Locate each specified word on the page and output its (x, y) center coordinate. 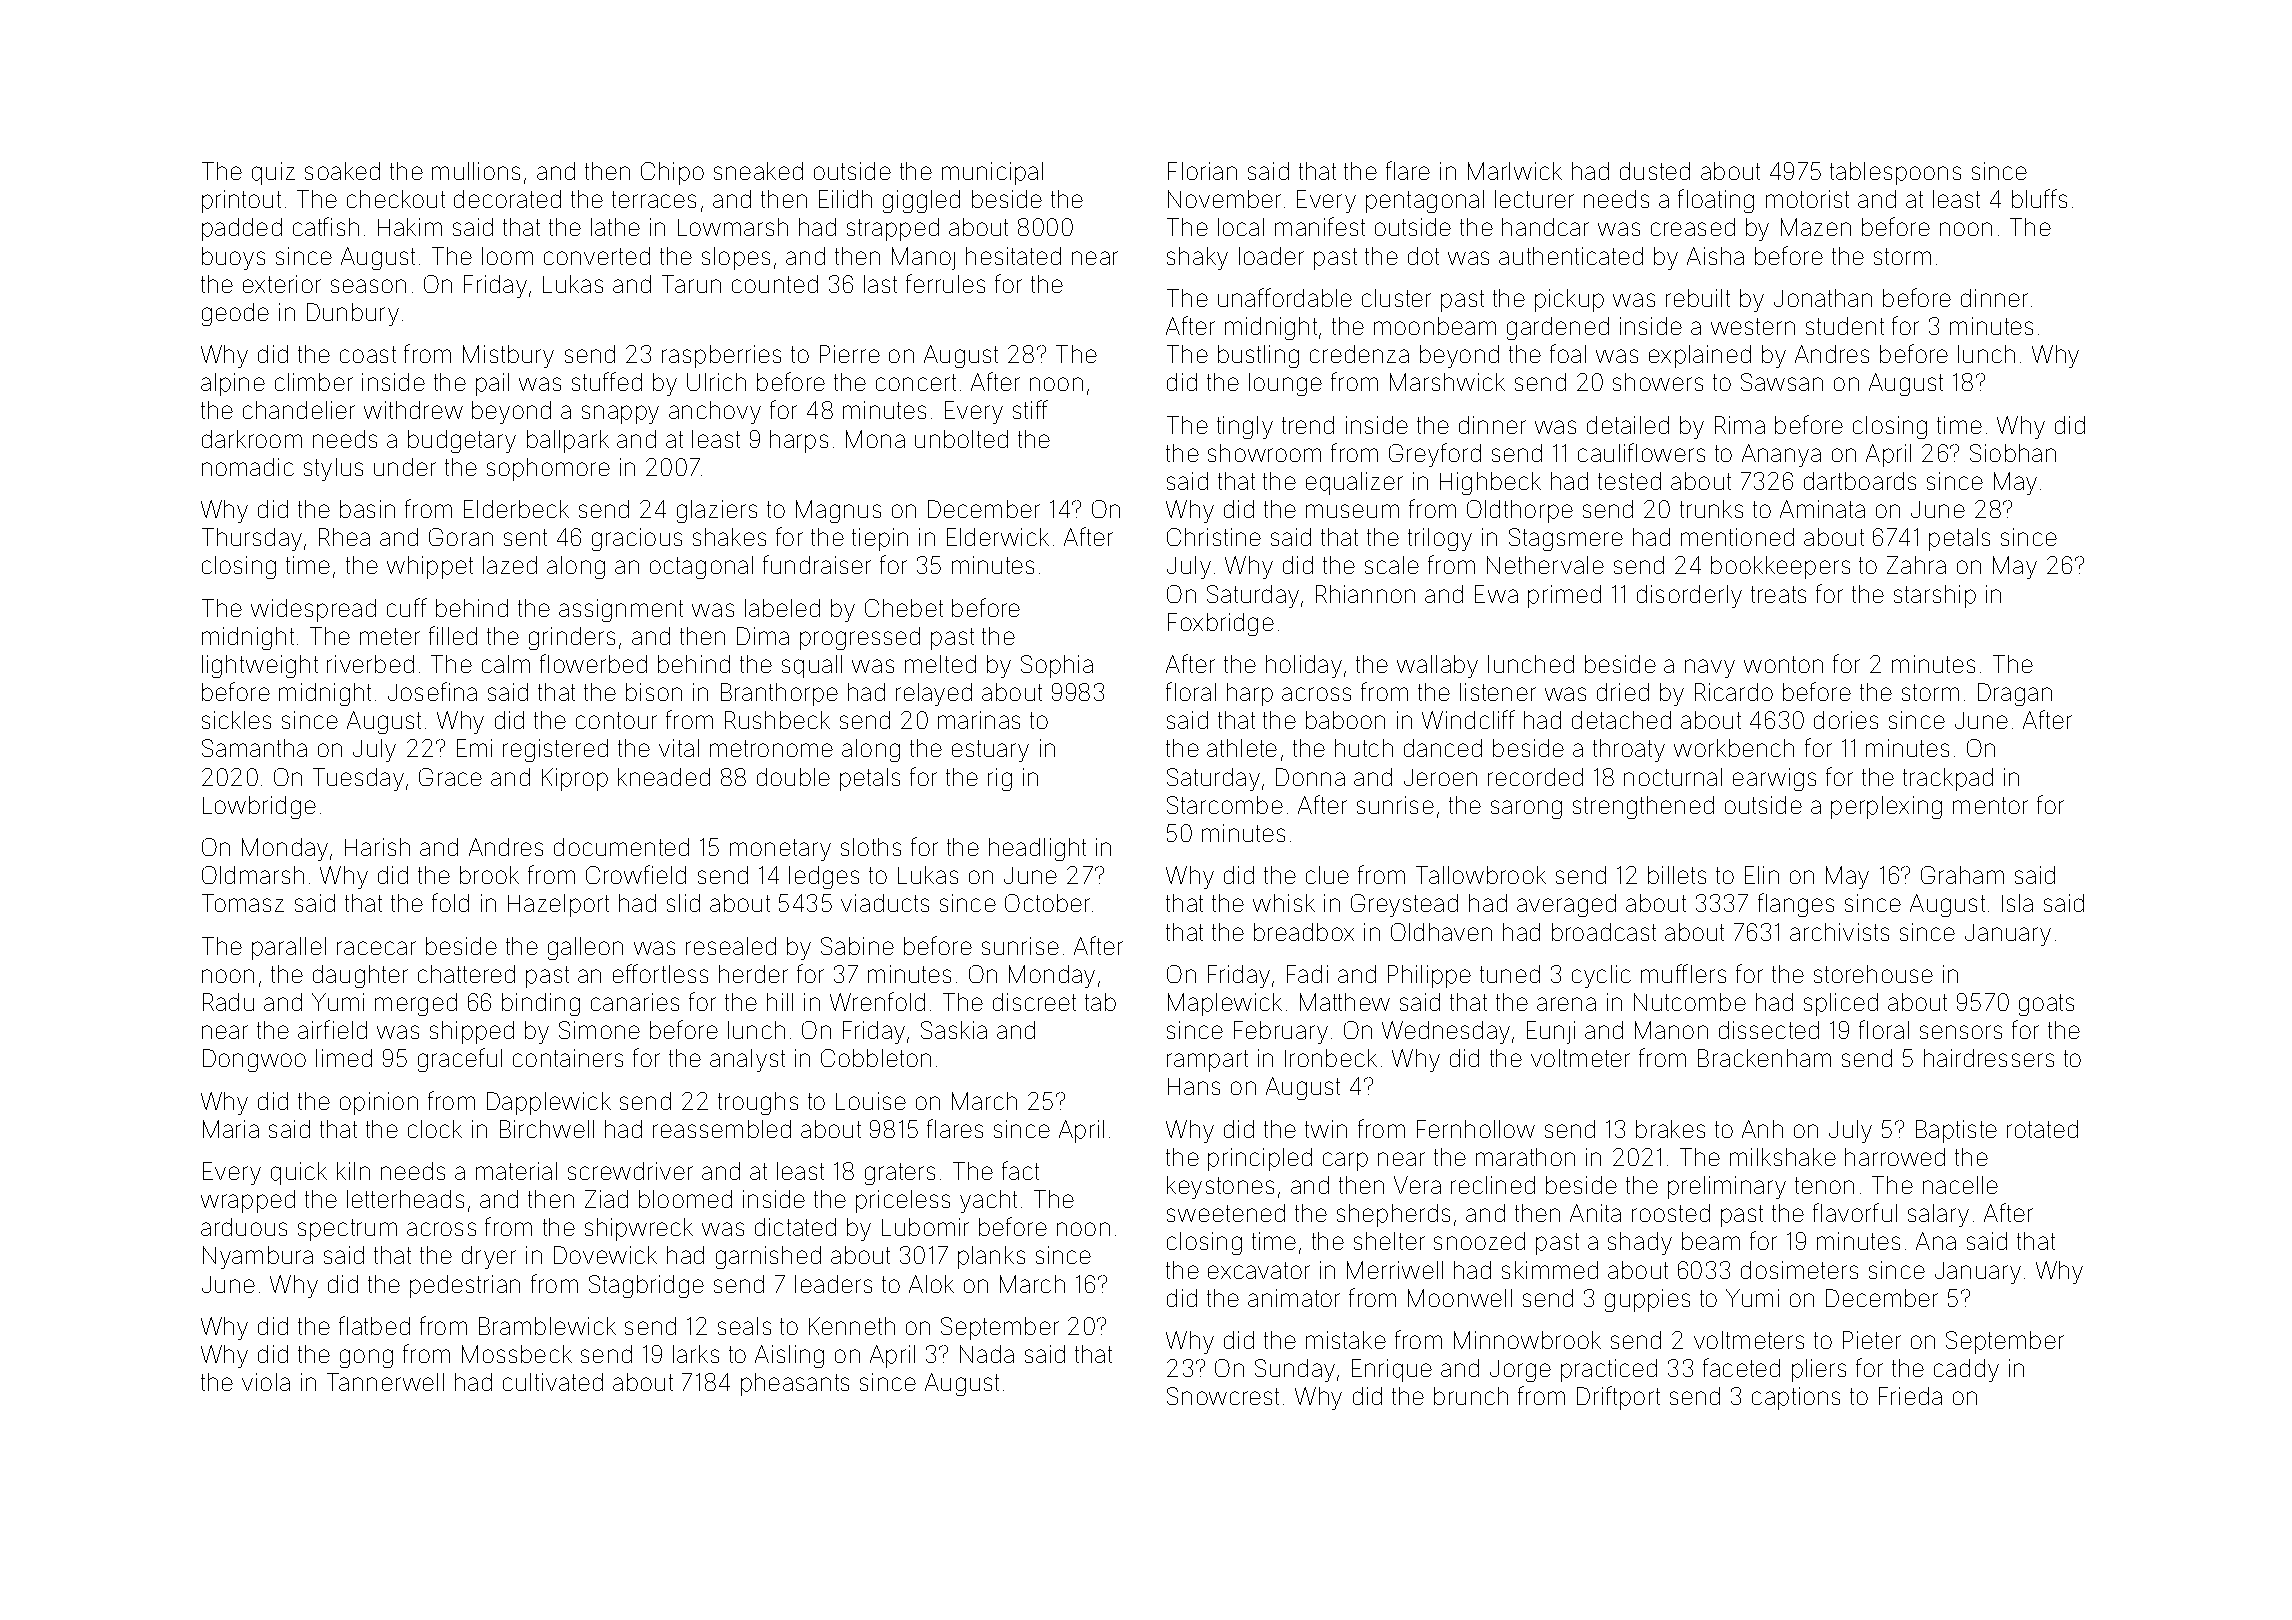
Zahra (1916, 565)
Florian (1202, 171)
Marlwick (1515, 171)
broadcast (1604, 932)
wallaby (1437, 666)
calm (506, 664)
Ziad (606, 1199)
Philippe (1429, 976)
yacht (988, 1201)
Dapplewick (549, 1103)
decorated (507, 199)
